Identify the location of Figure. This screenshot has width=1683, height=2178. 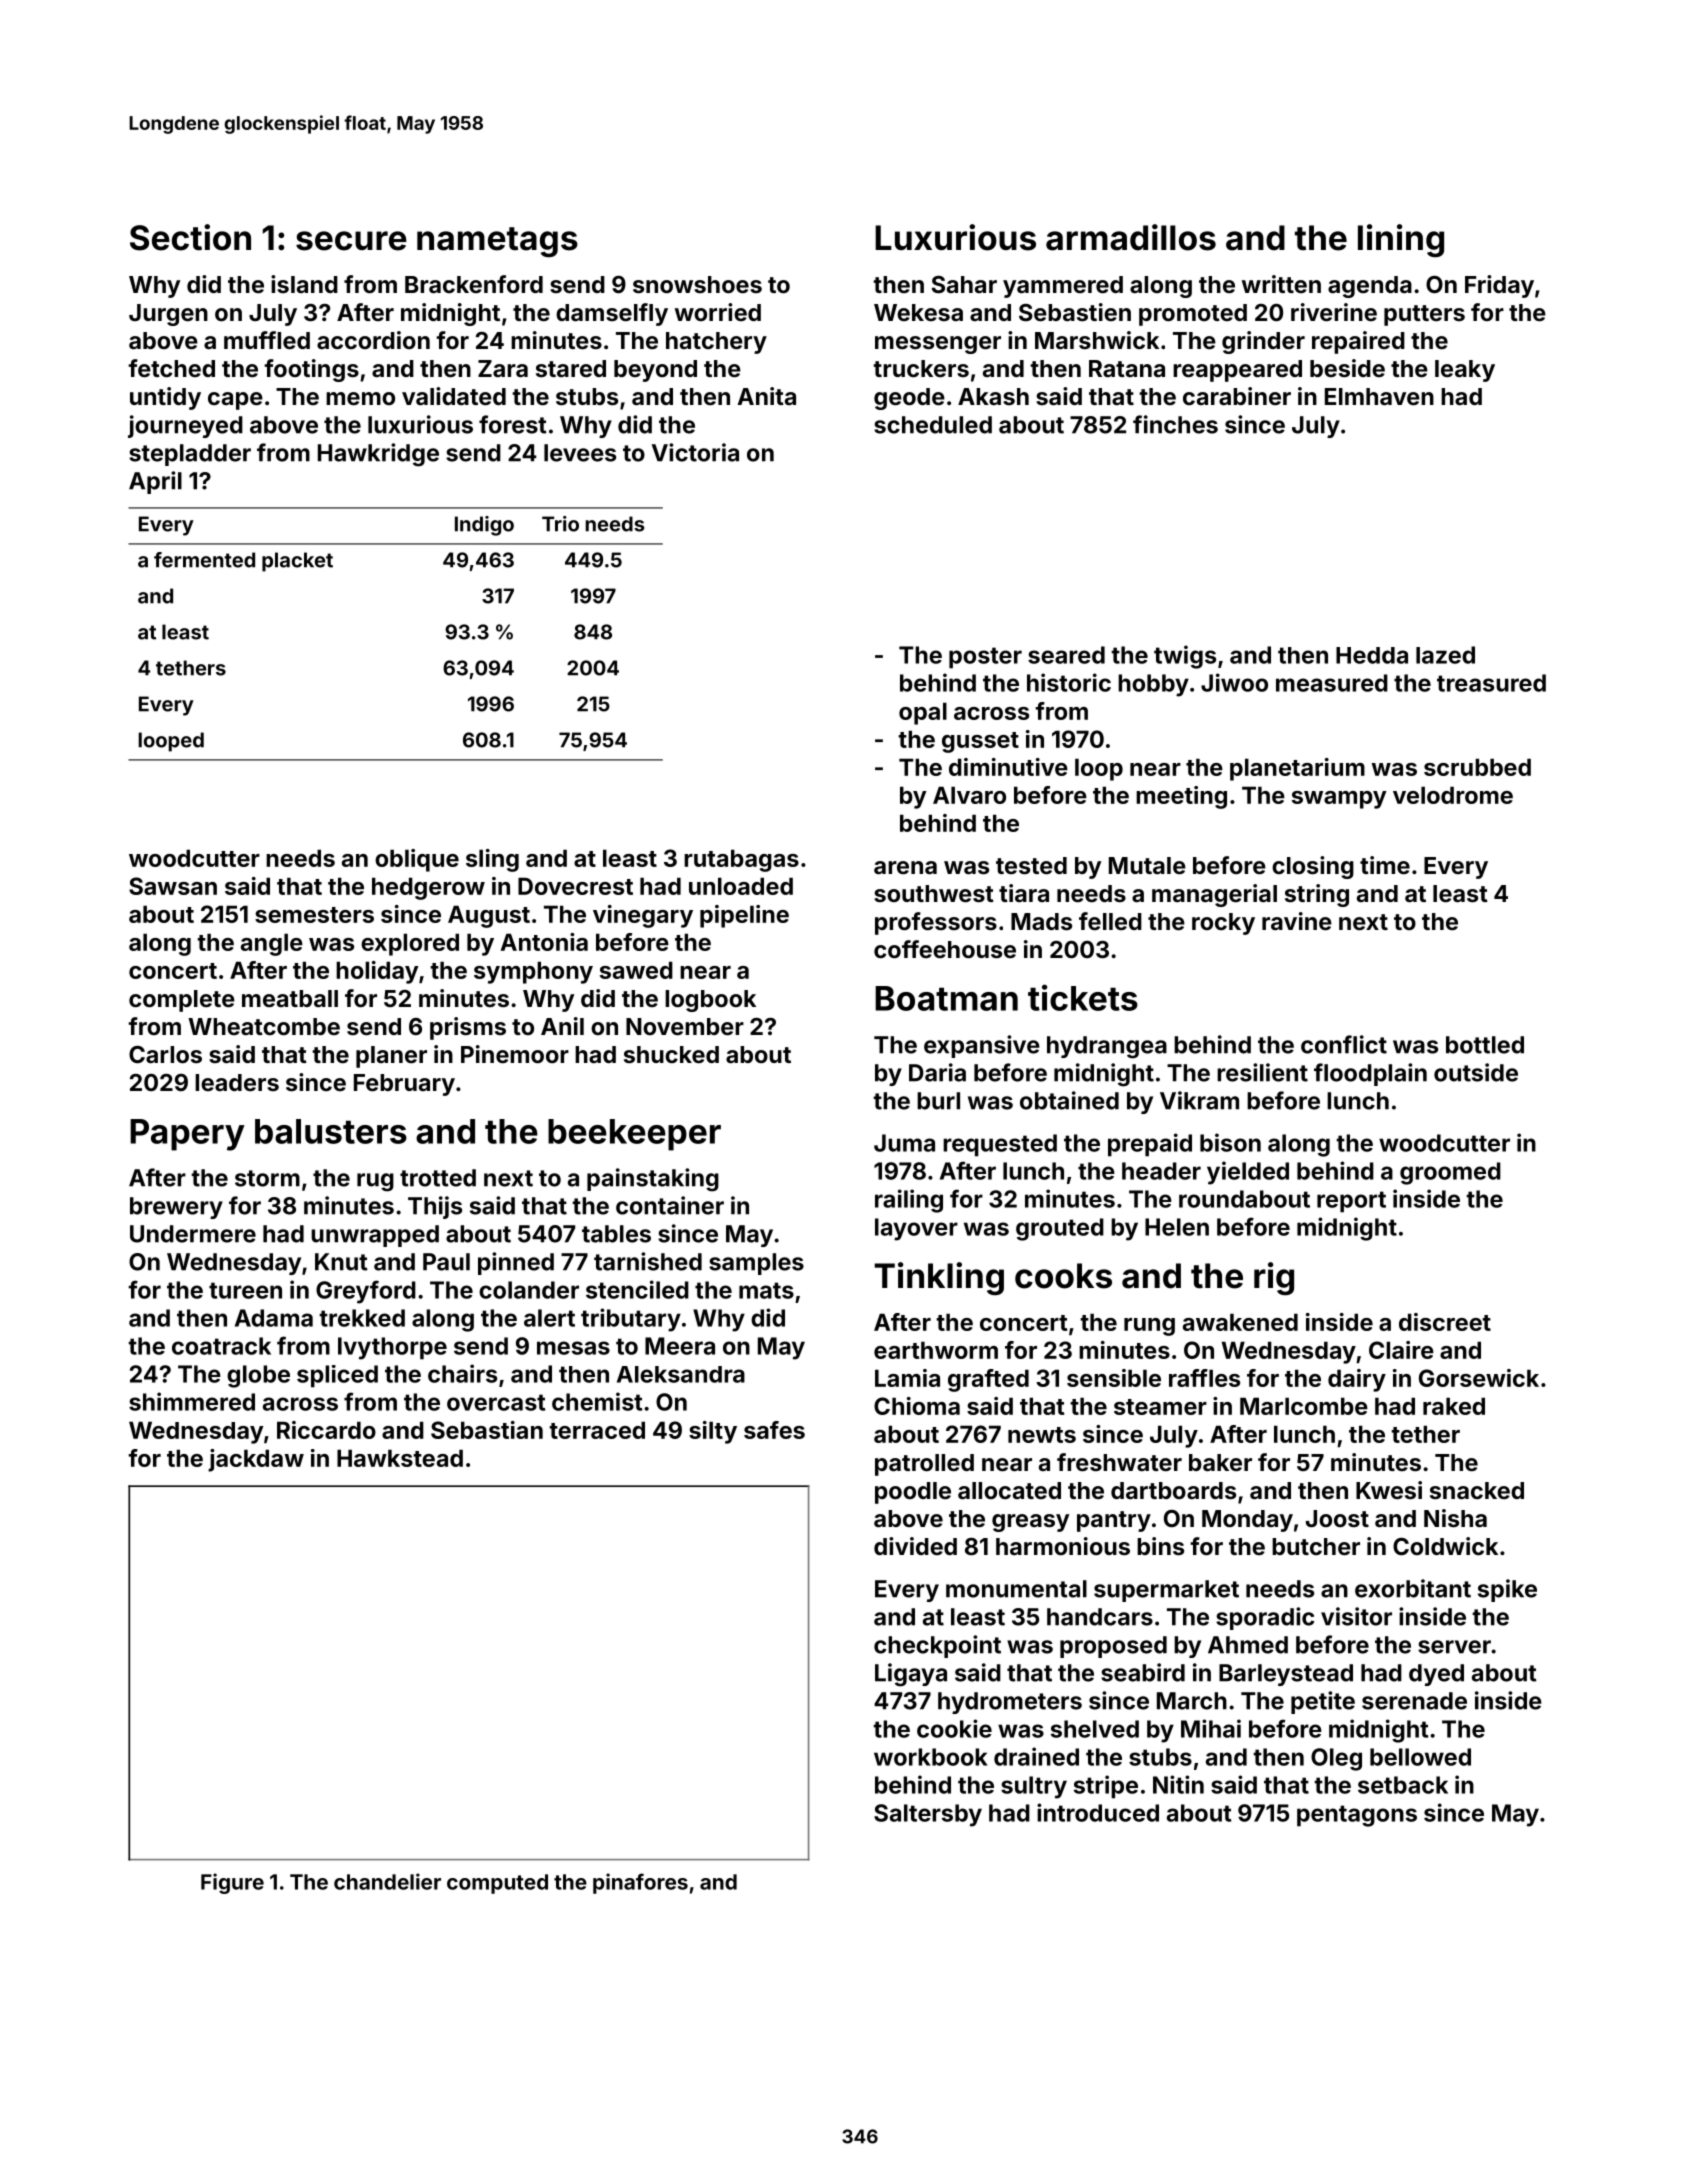
(232, 1883).
